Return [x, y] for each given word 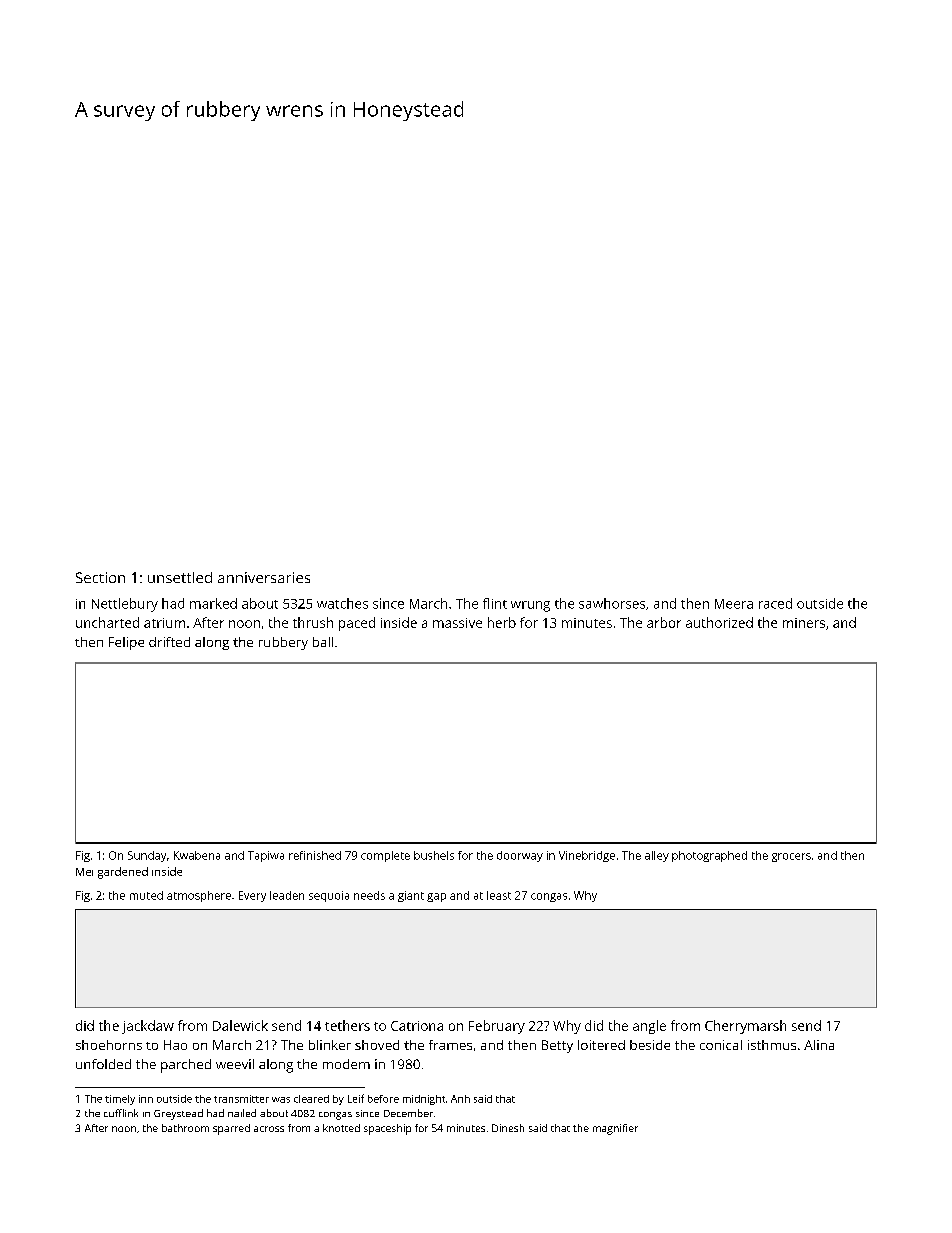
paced [357, 624]
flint [495, 603]
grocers [791, 857]
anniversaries [264, 577]
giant [411, 896]
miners [804, 623]
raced [775, 603]
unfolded [103, 1064]
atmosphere [199, 896]
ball [323, 642]
